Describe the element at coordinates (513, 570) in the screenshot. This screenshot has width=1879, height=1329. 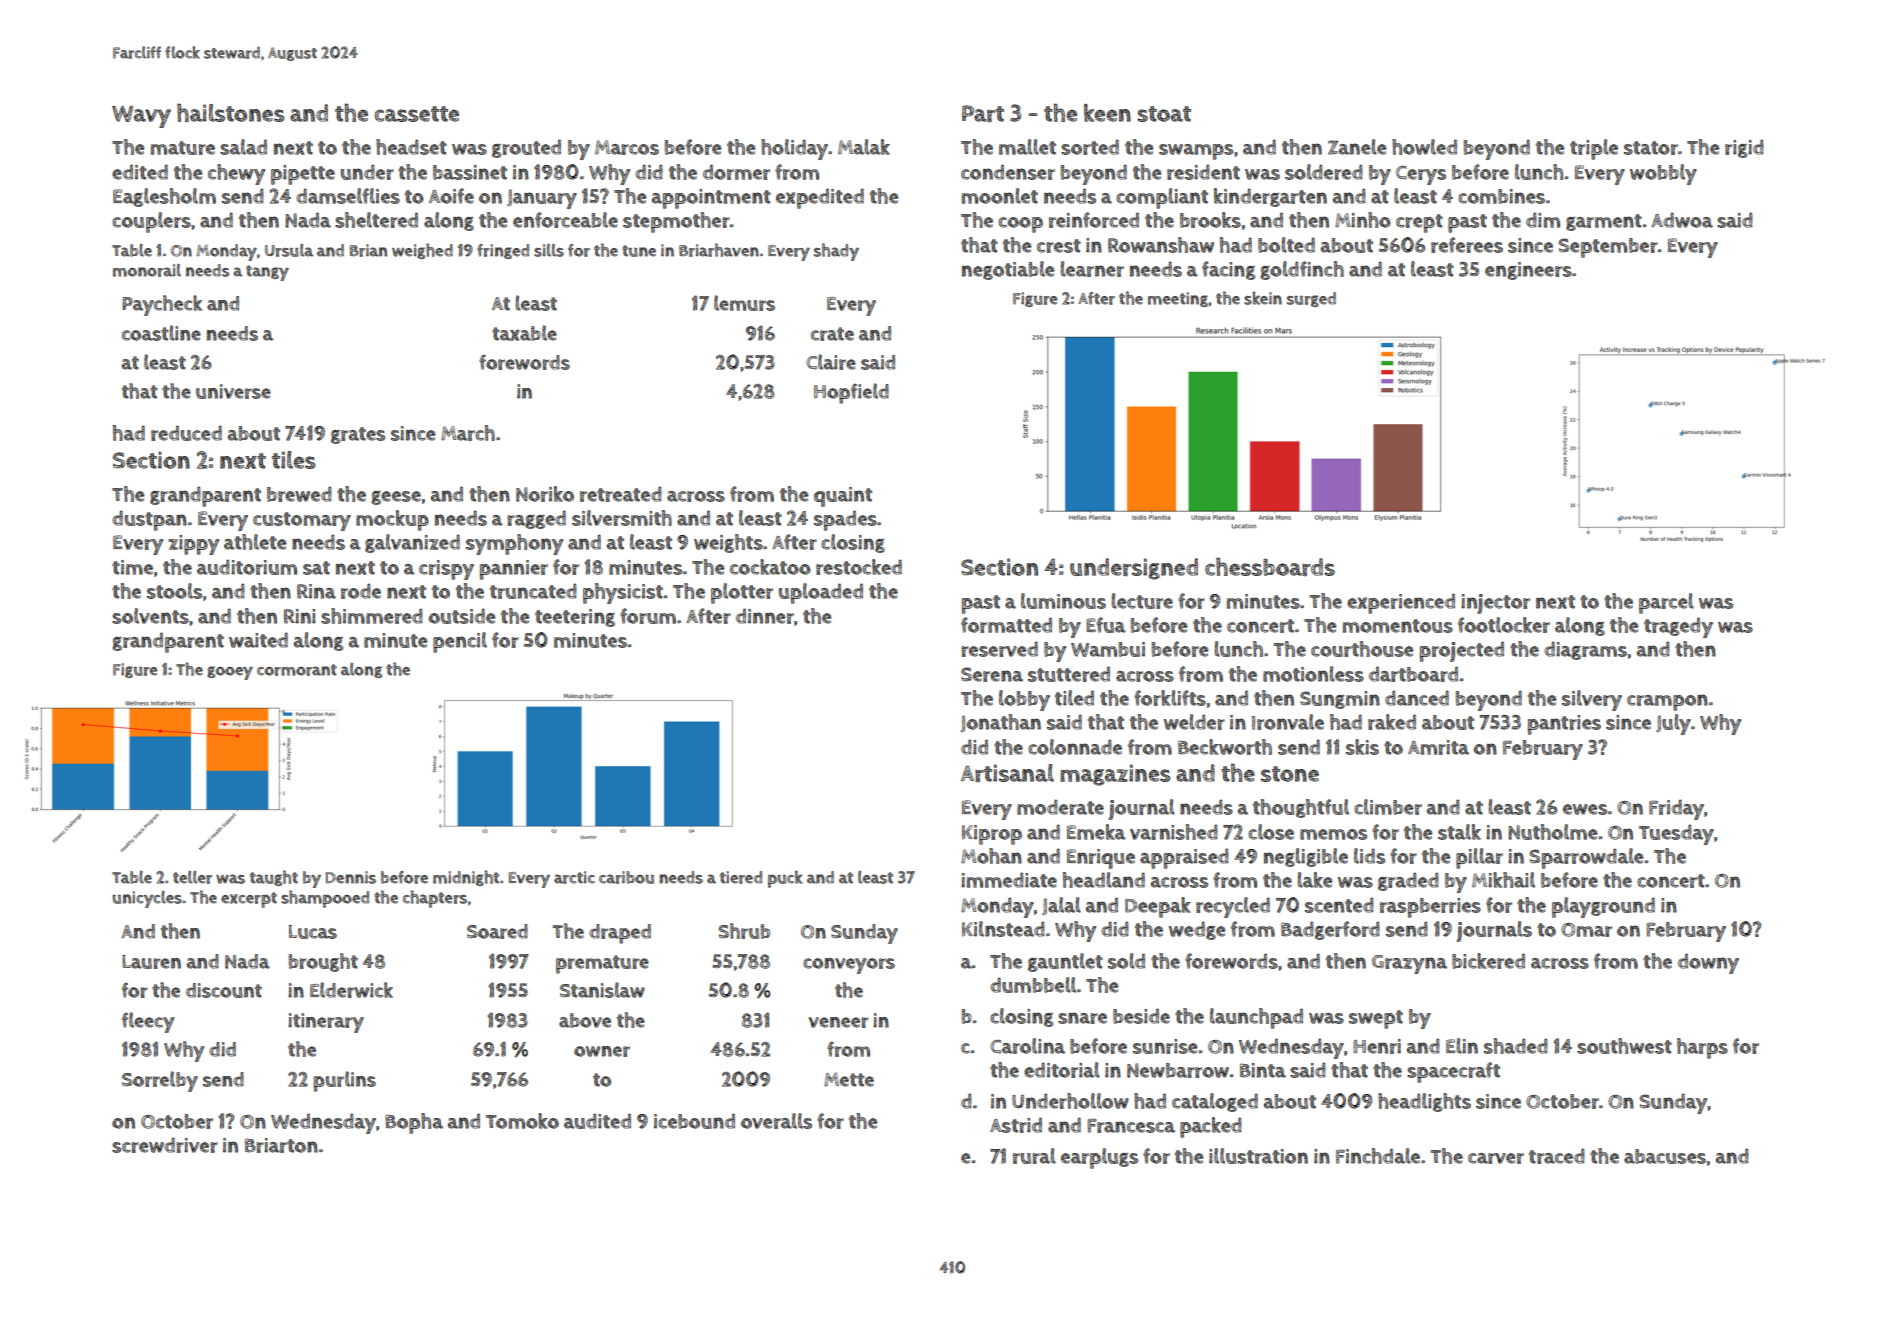
I see `pannier` at that location.
